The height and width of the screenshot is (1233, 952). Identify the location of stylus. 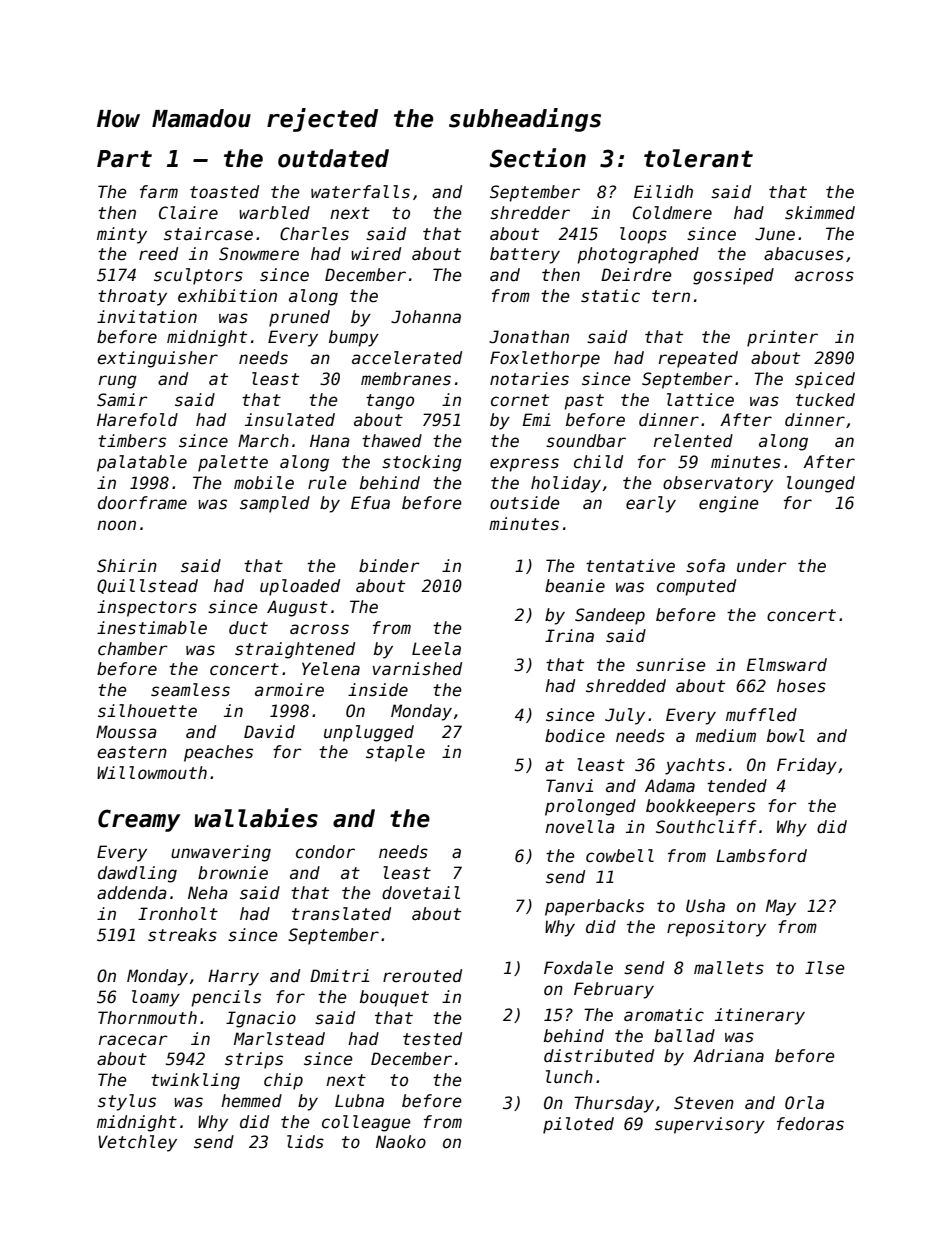
(127, 1102).
